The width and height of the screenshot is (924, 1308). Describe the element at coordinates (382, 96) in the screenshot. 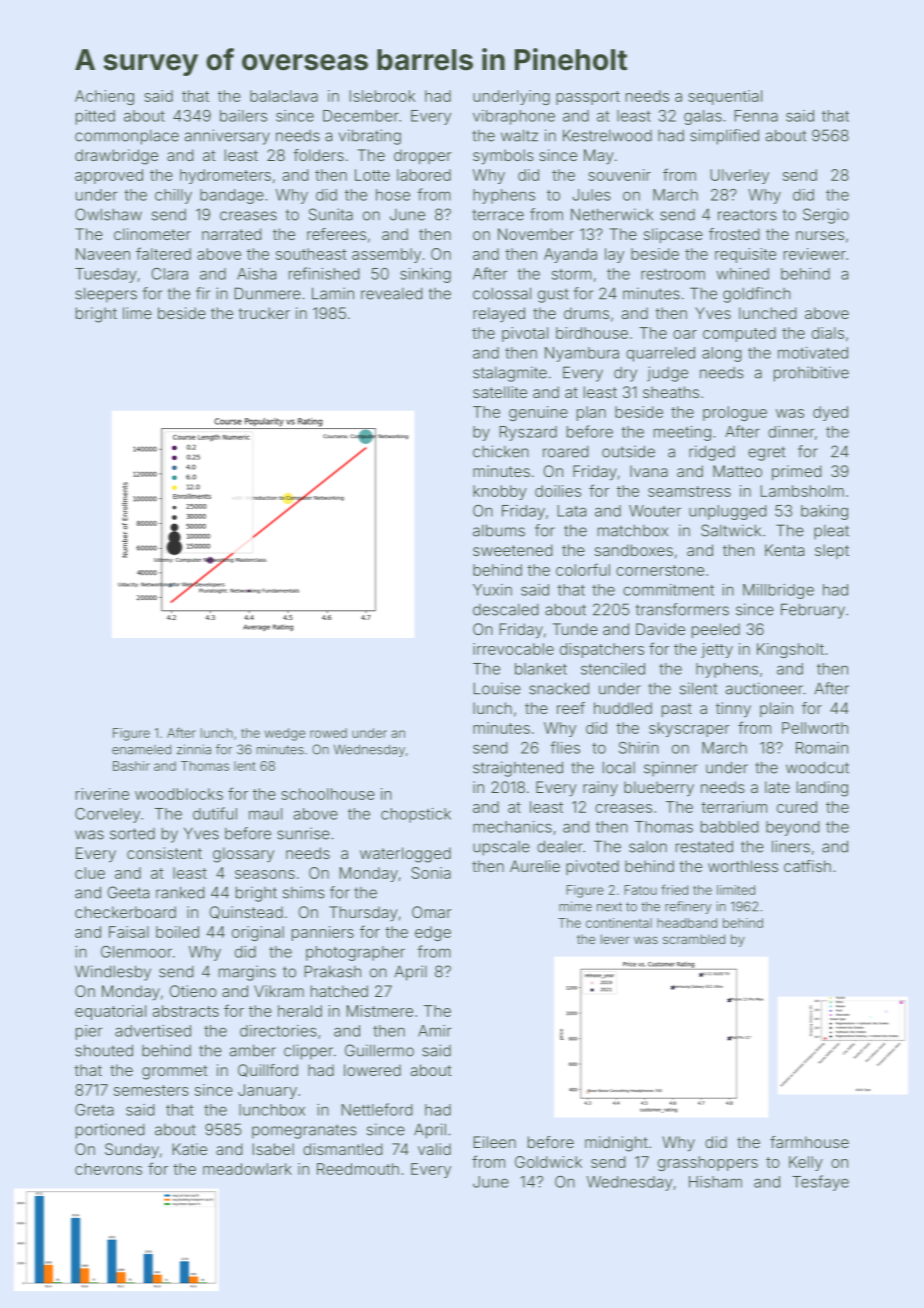

I see `Islebrook` at that location.
